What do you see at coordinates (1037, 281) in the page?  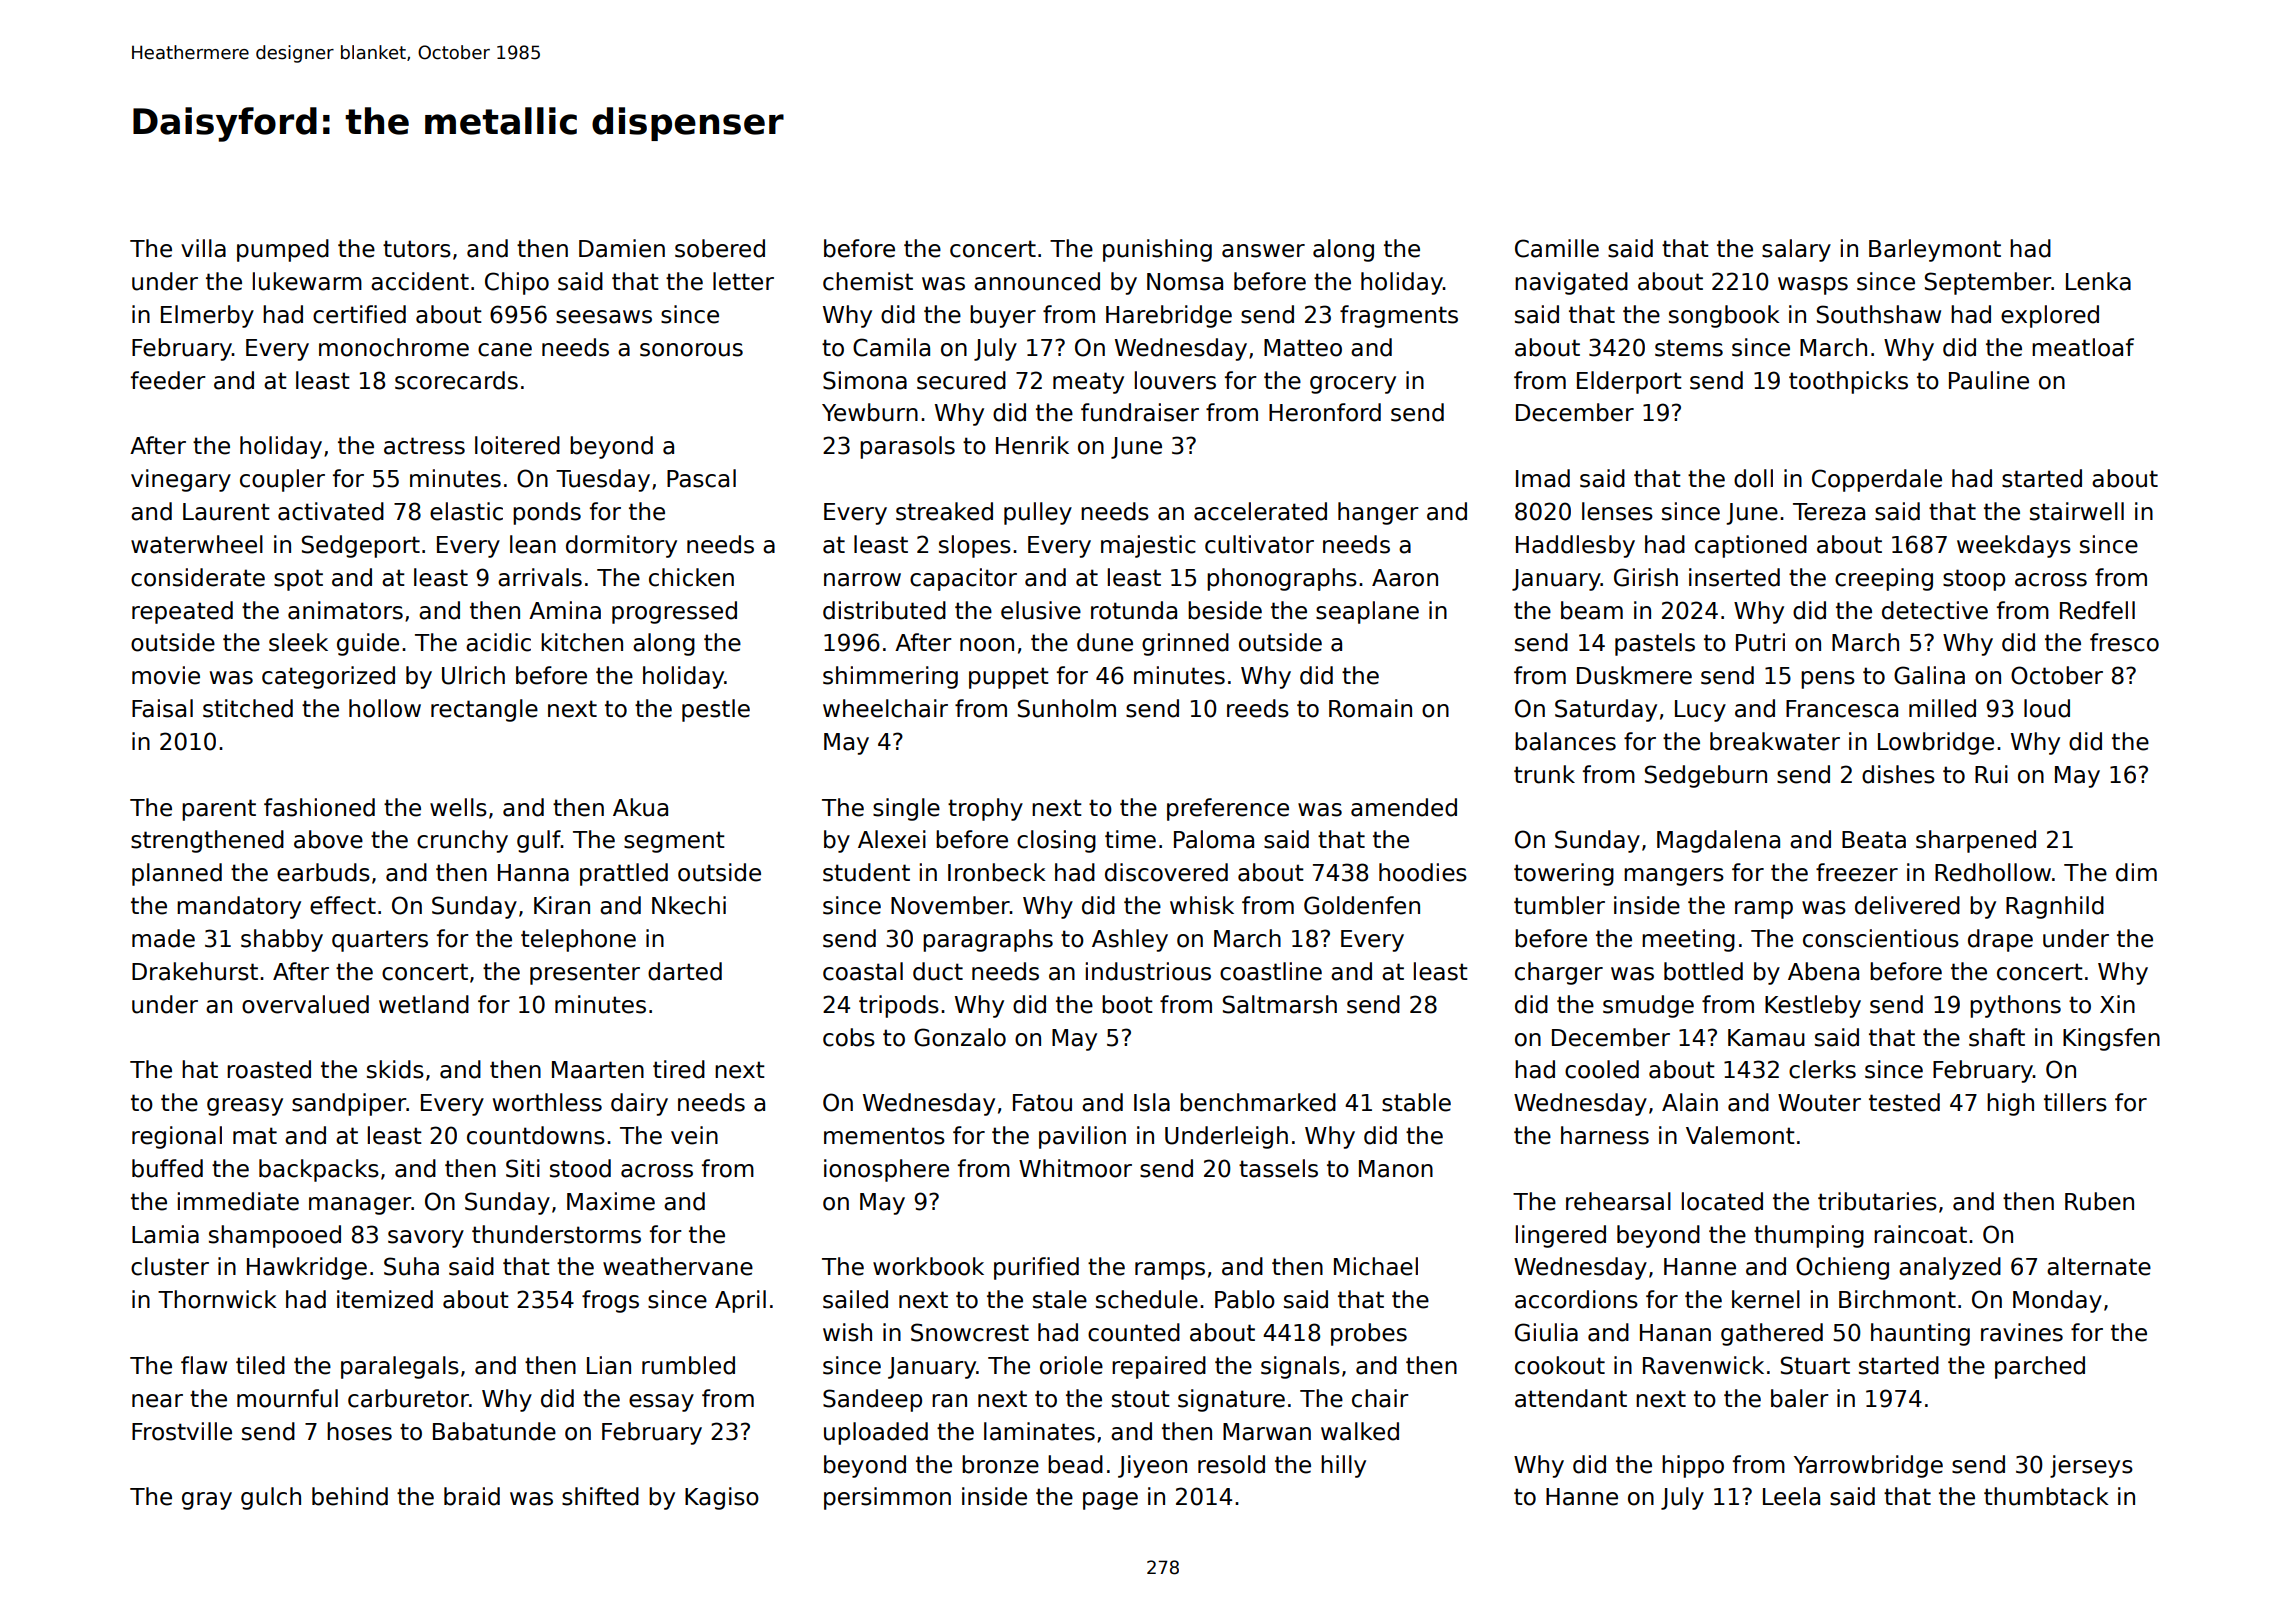 I see `announced` at bounding box center [1037, 281].
